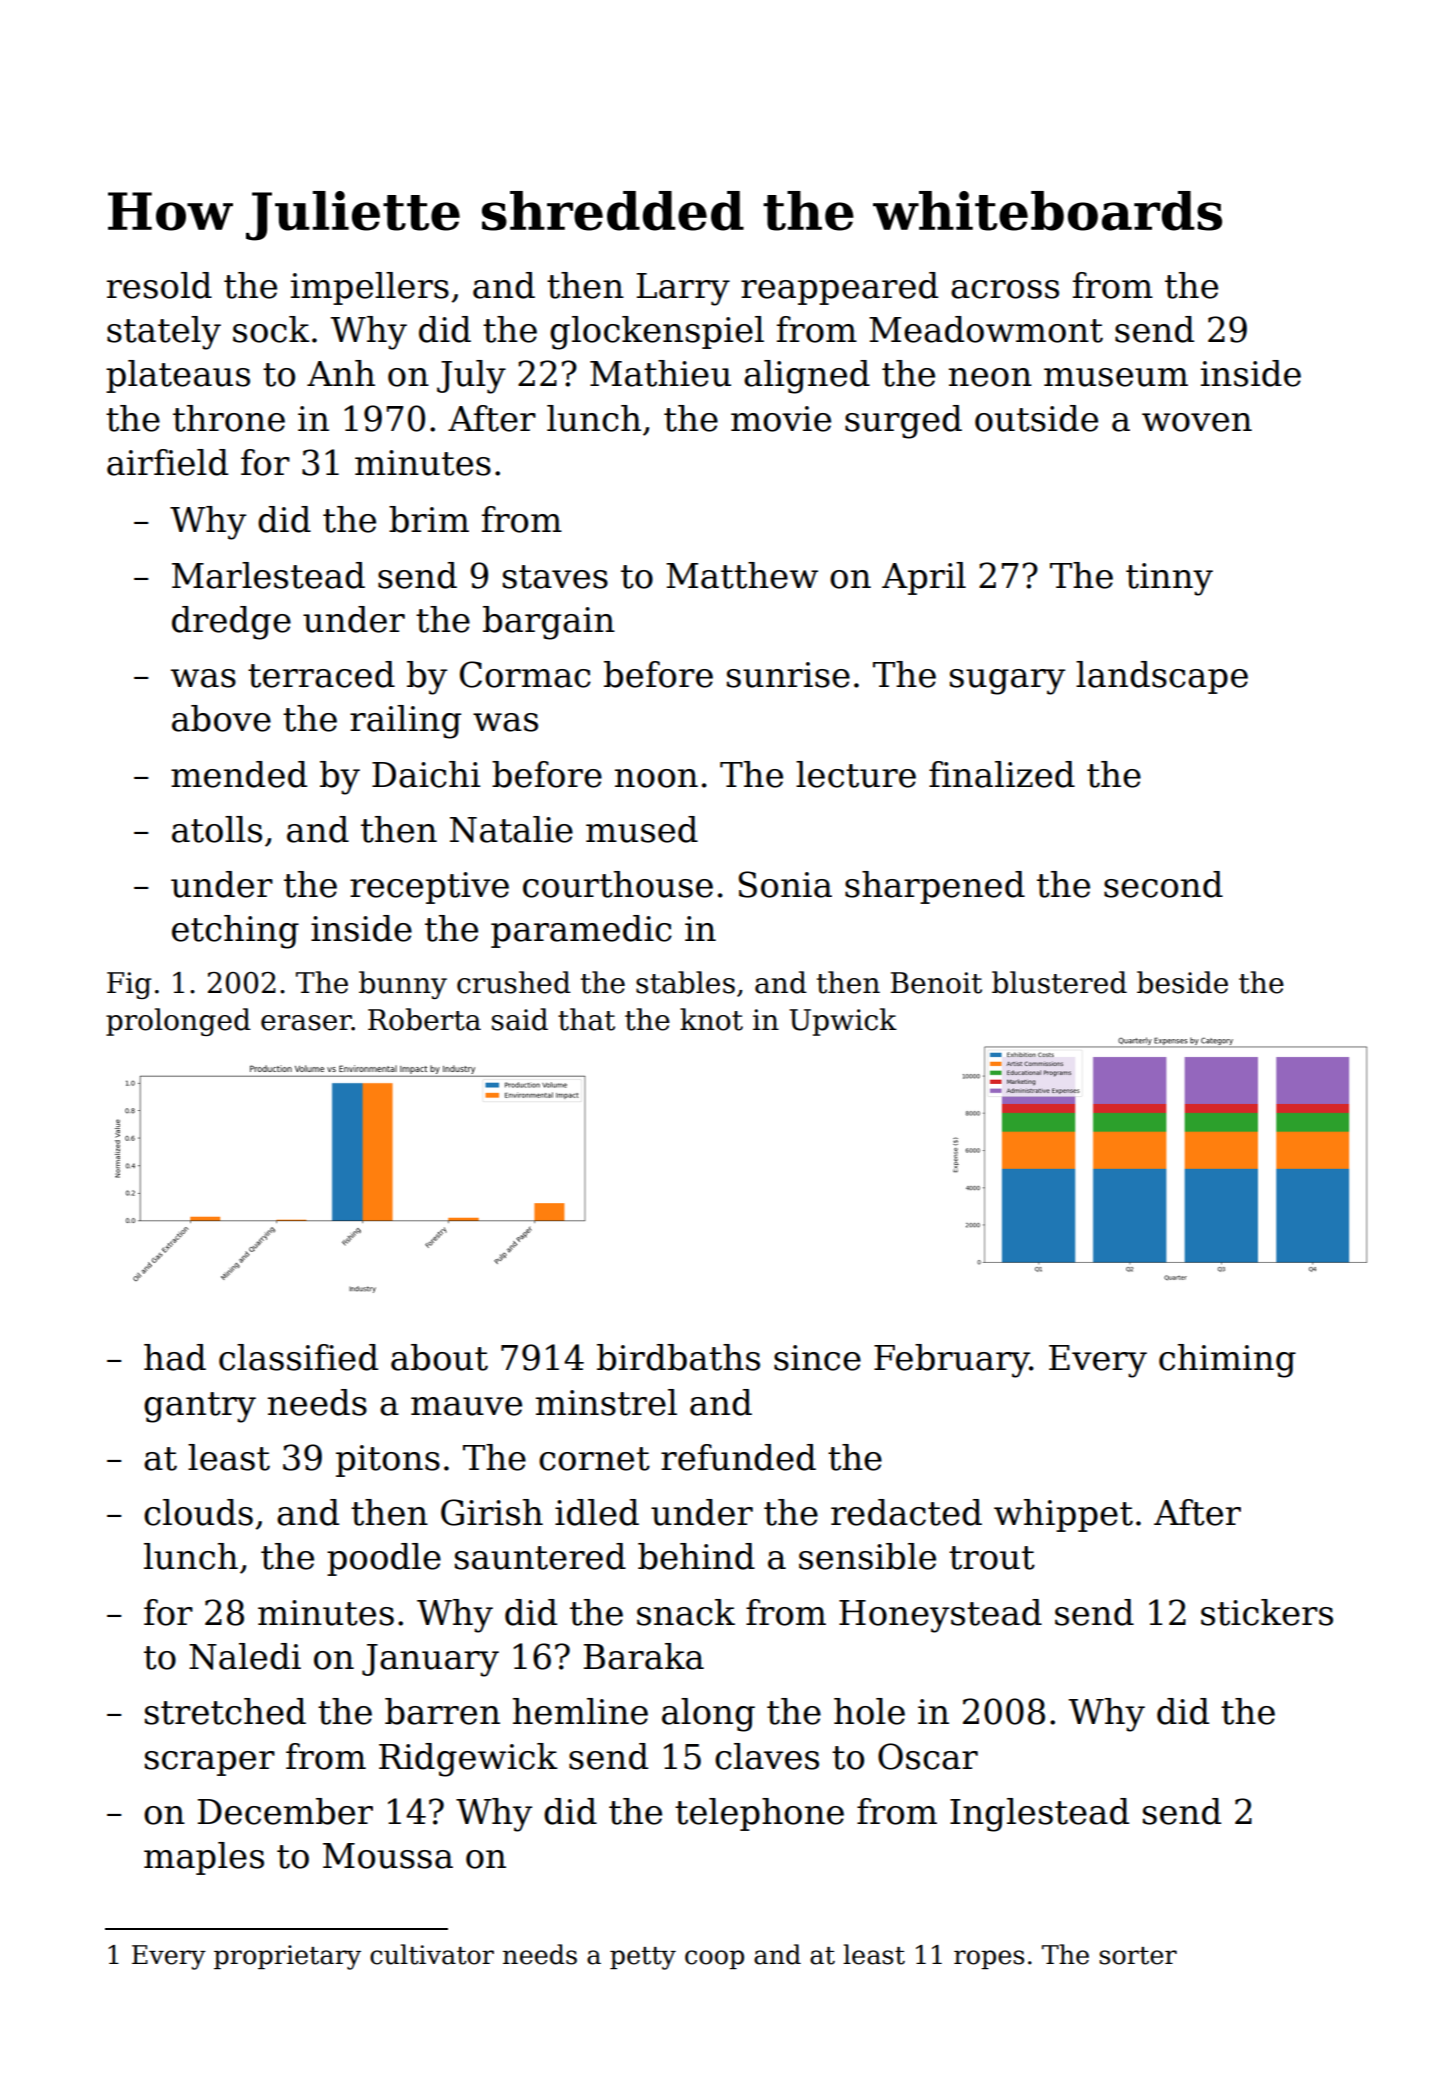  What do you see at coordinates (1227, 1361) in the document?
I see `chiming` at bounding box center [1227, 1361].
